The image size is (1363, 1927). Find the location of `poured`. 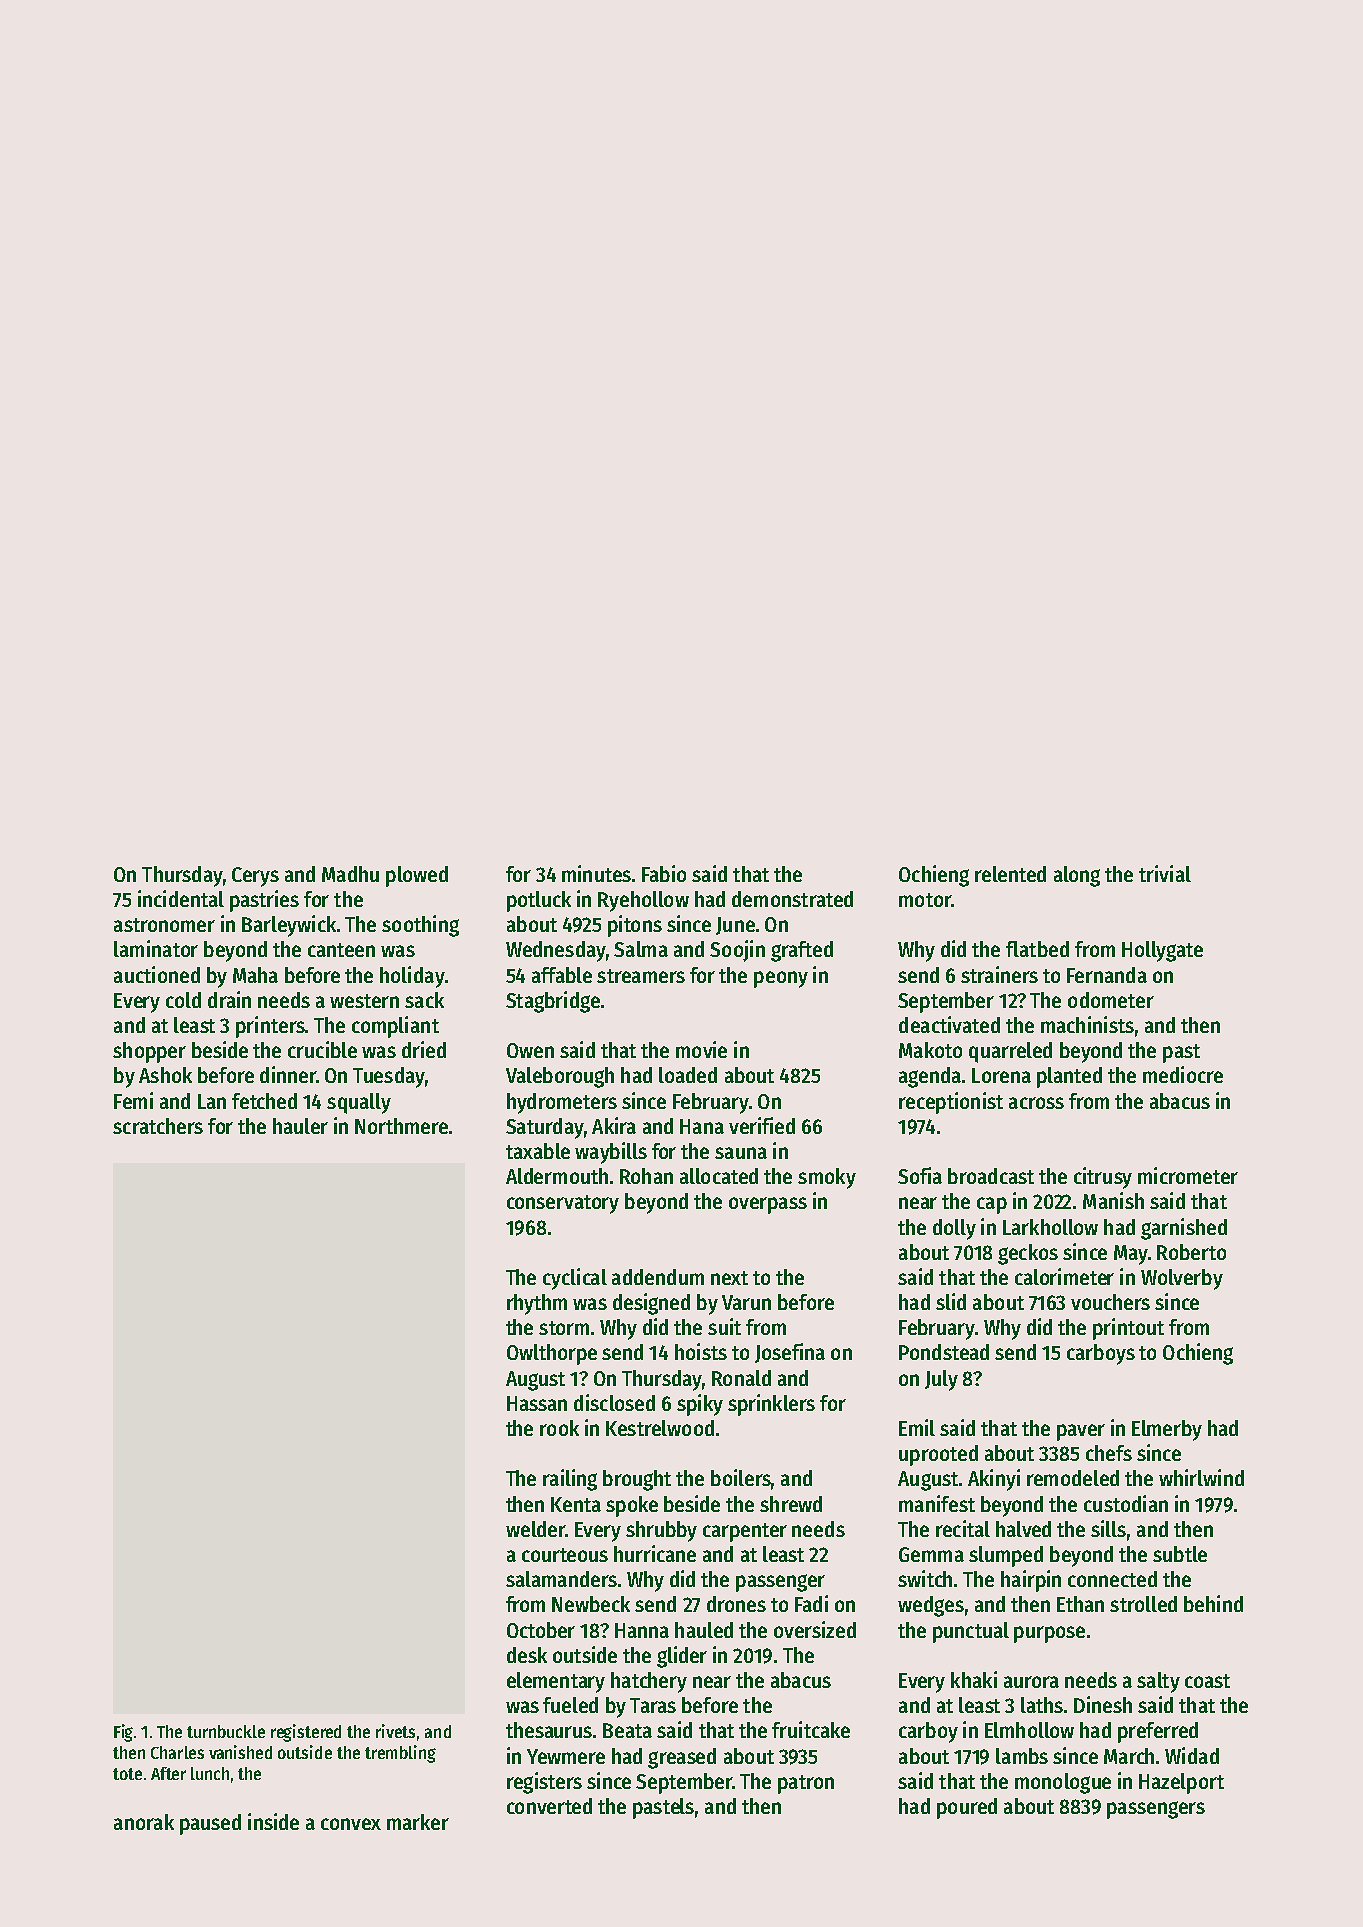

poured is located at coordinates (967, 1808).
